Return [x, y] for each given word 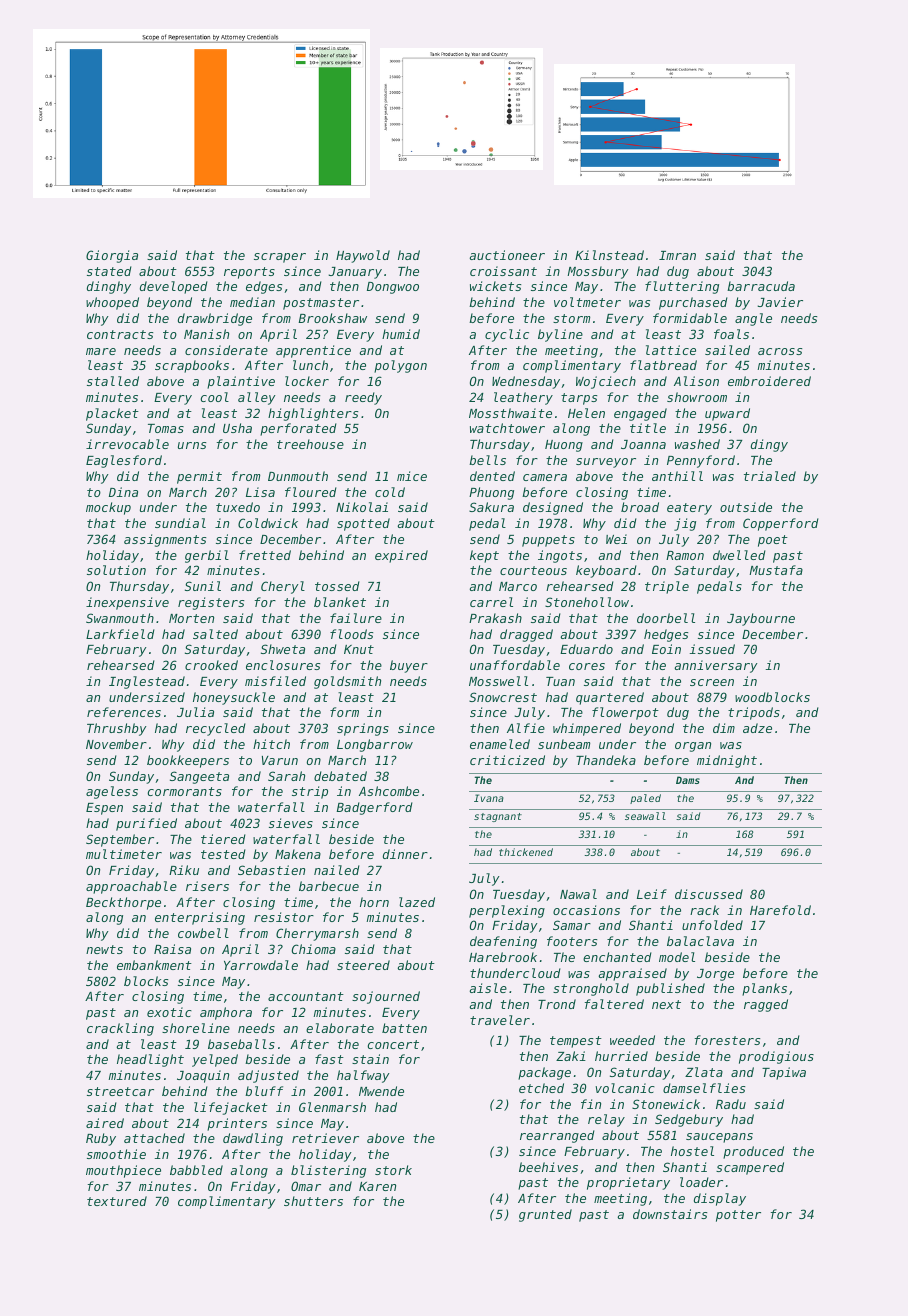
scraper [280, 258]
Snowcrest [503, 697]
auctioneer [507, 255]
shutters [313, 1201]
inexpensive [127, 603]
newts [104, 949]
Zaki [571, 1056]
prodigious [776, 1057]
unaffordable [515, 665]
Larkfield [120, 634]
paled [645, 799]
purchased [693, 303]
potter [738, 1216]
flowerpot [625, 713]
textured [117, 1201]
